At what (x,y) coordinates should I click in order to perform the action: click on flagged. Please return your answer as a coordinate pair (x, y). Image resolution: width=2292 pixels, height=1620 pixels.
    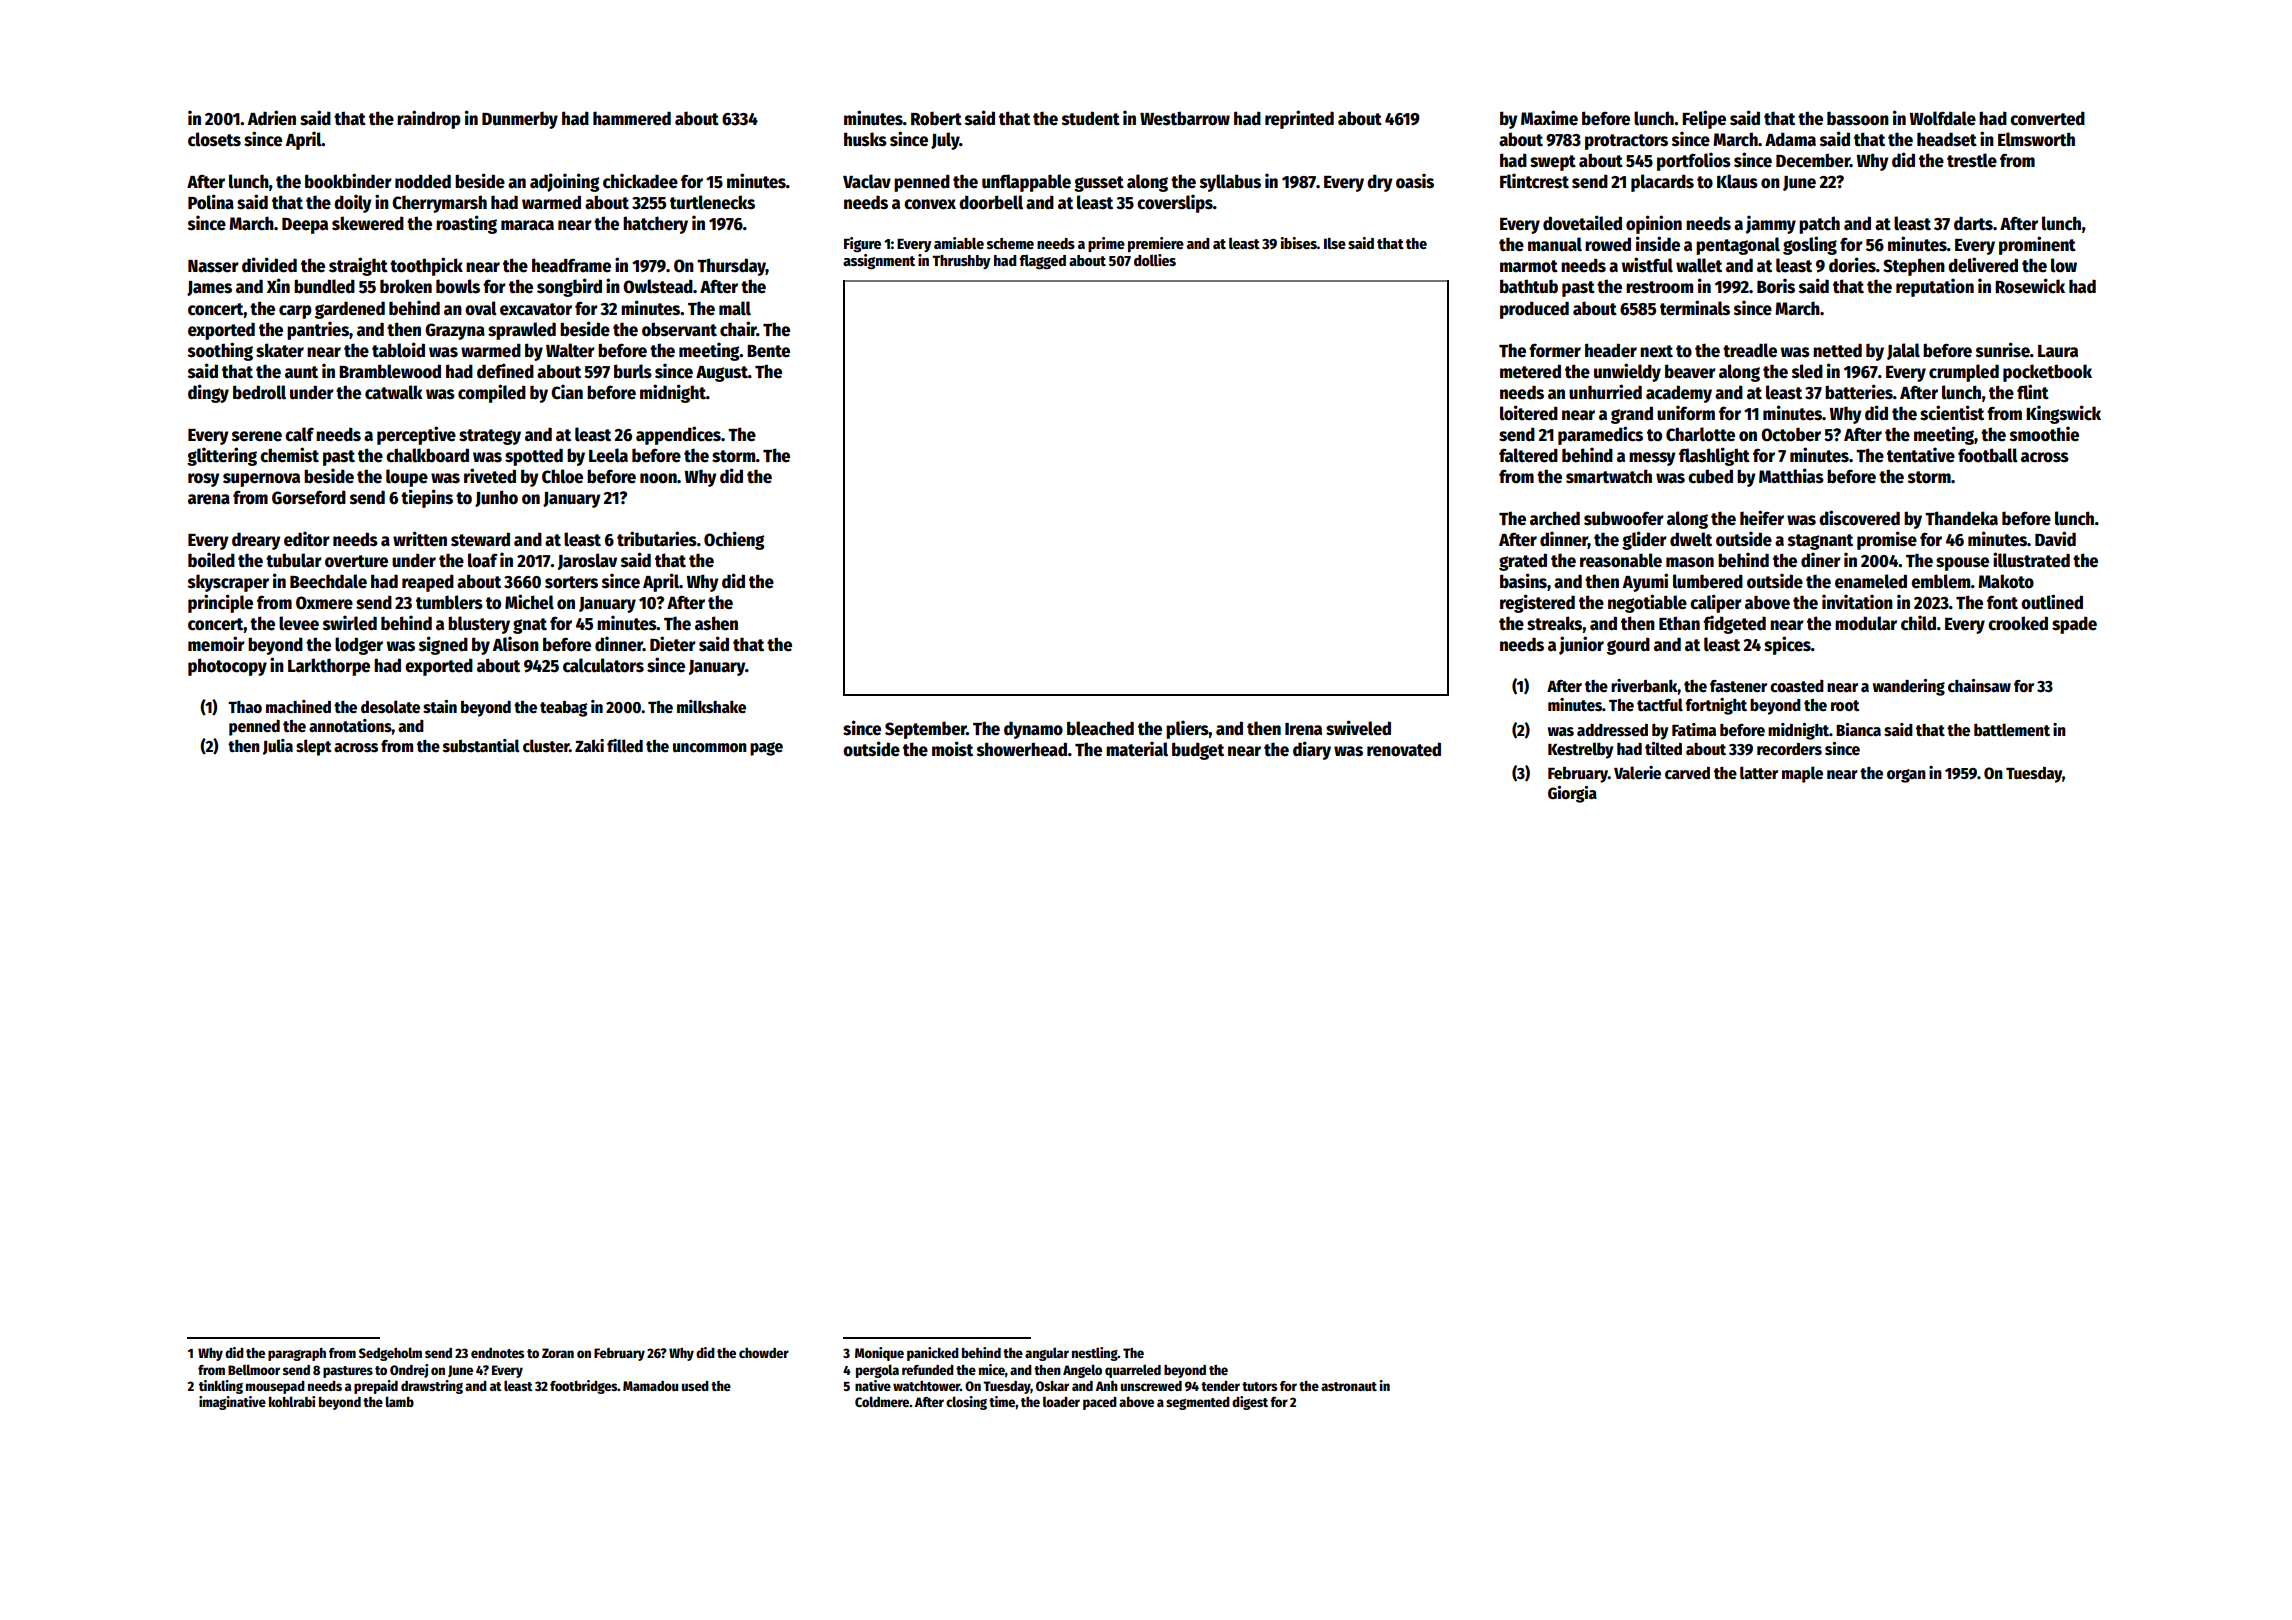
    Looking at the image, I should click on (1042, 262).
